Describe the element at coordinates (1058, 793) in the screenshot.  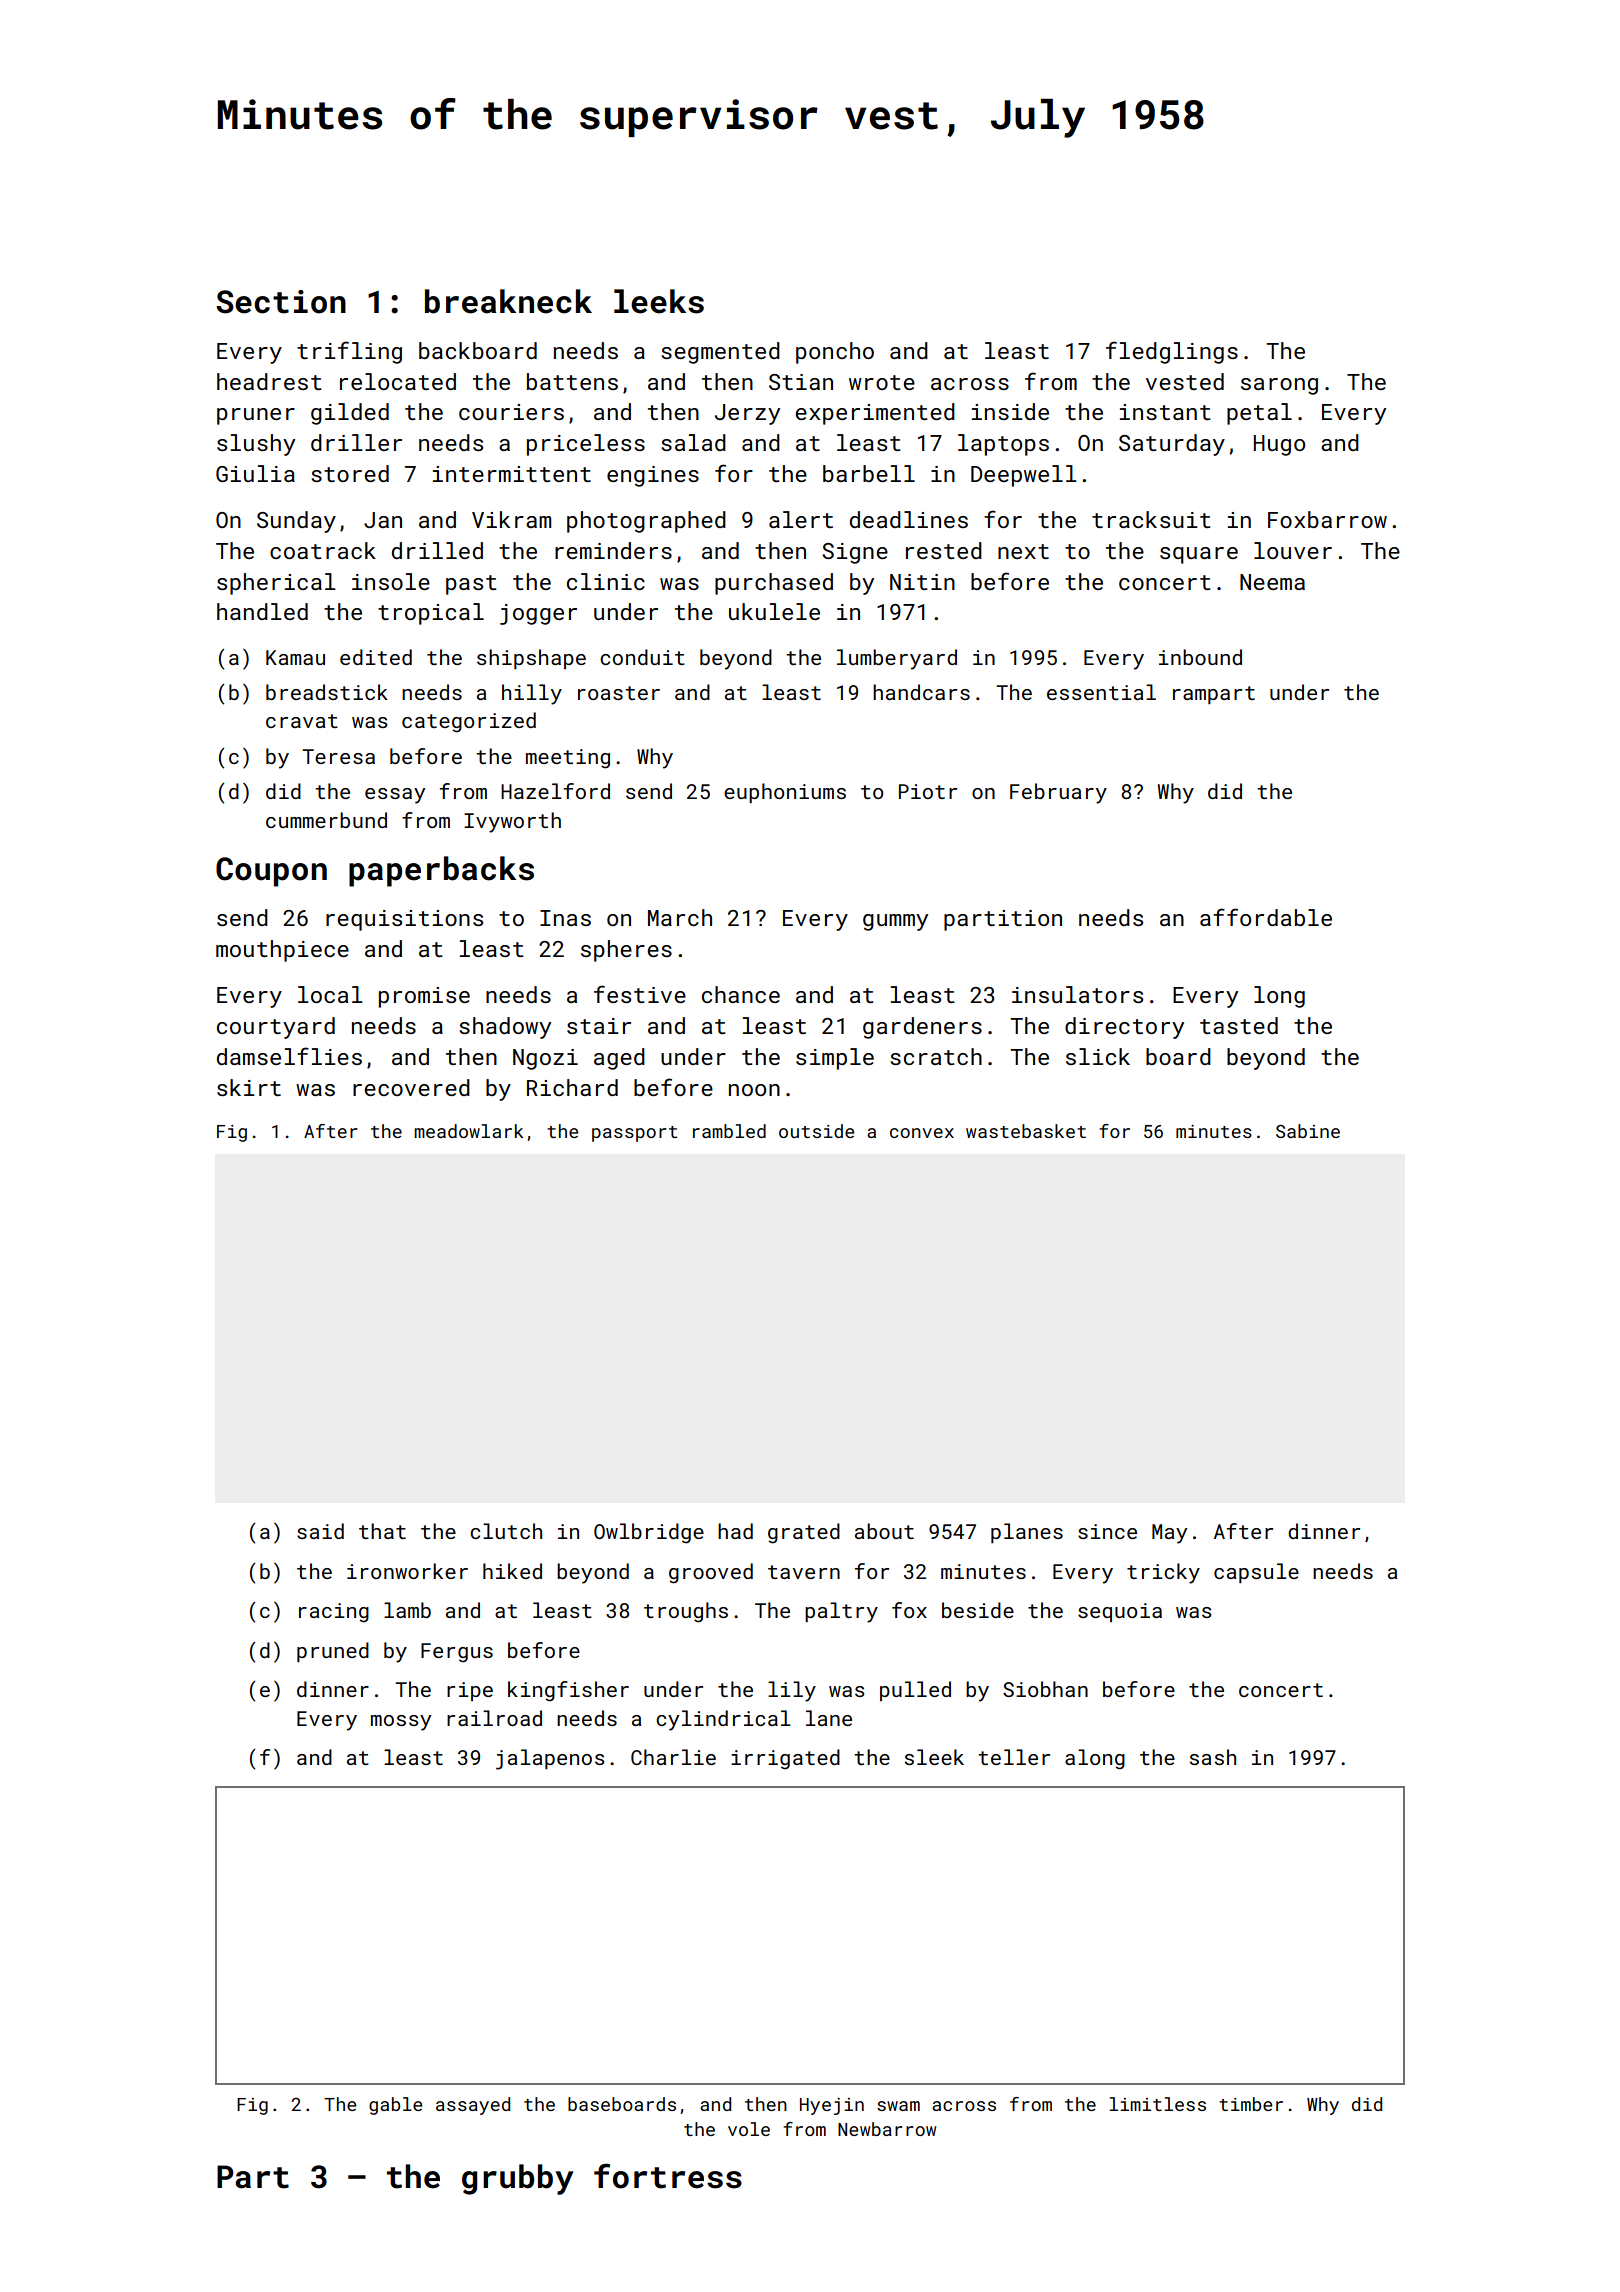
I see `February` at that location.
